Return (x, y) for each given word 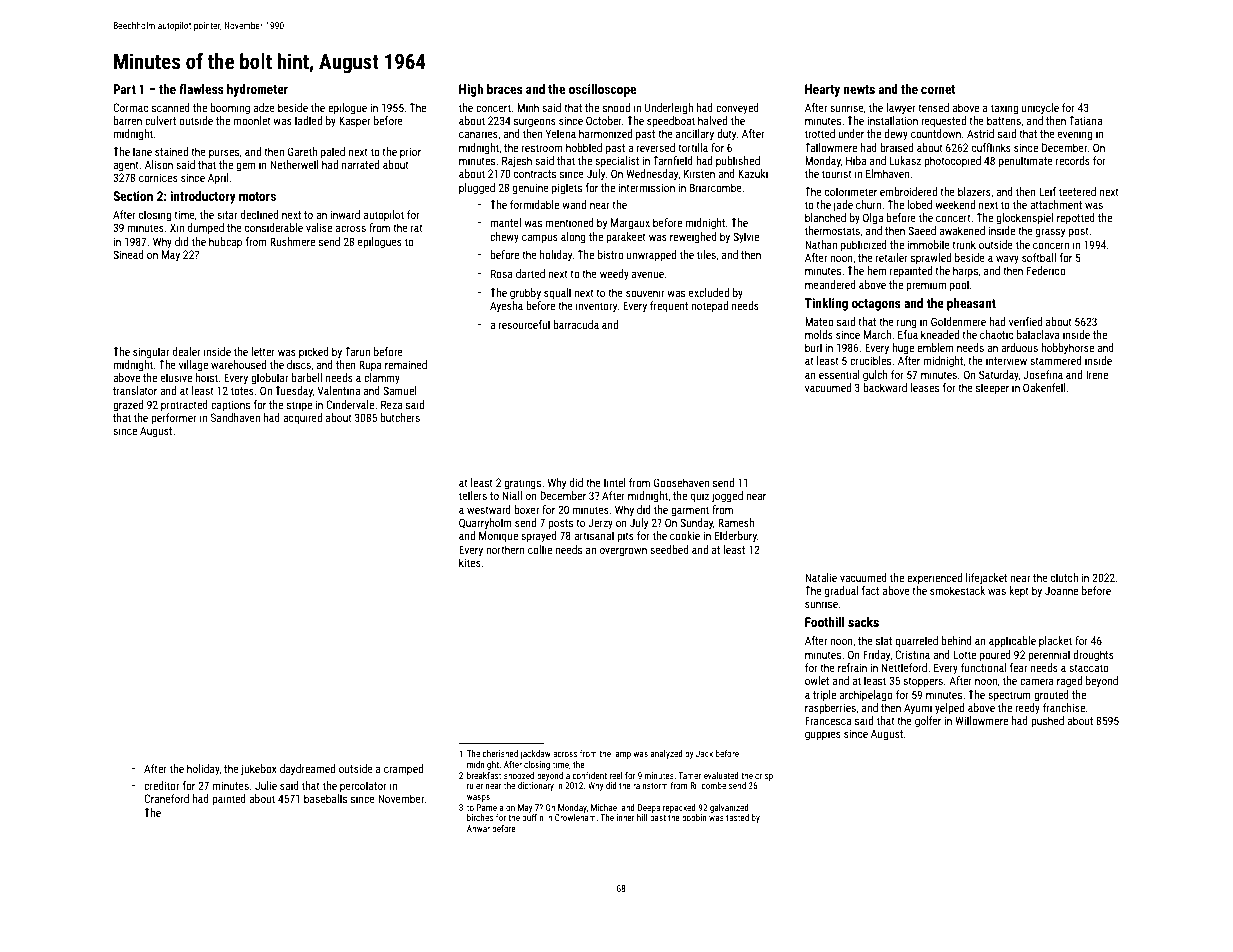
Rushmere (292, 241)
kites (470, 562)
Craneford (166, 798)
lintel (615, 482)
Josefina (1043, 374)
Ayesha (506, 307)
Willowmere (981, 720)
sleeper (992, 389)
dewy (896, 134)
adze (264, 107)
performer (174, 419)
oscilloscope (602, 90)
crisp (764, 776)
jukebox (259, 770)
